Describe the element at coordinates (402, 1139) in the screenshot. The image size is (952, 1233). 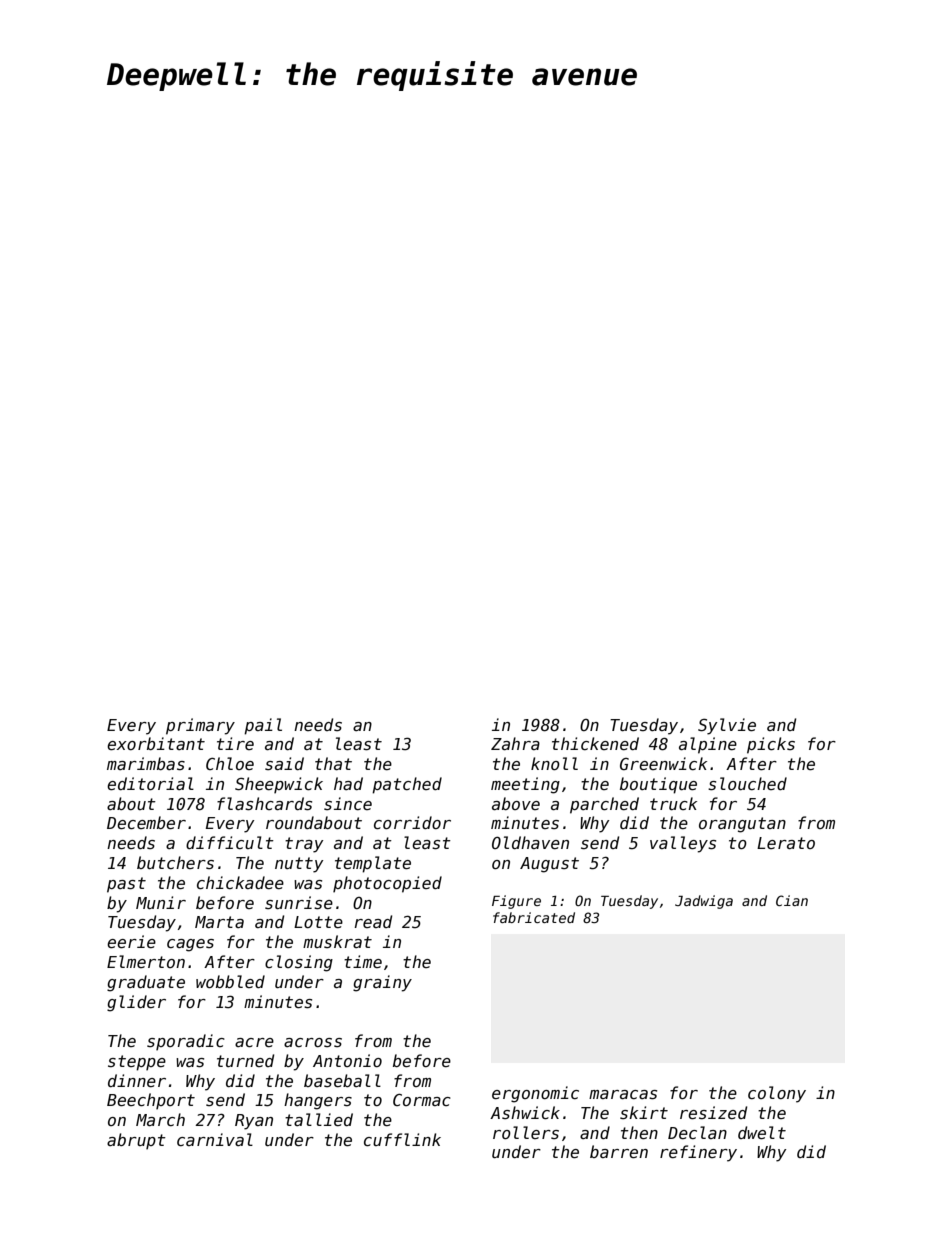
I see `cufflink` at that location.
